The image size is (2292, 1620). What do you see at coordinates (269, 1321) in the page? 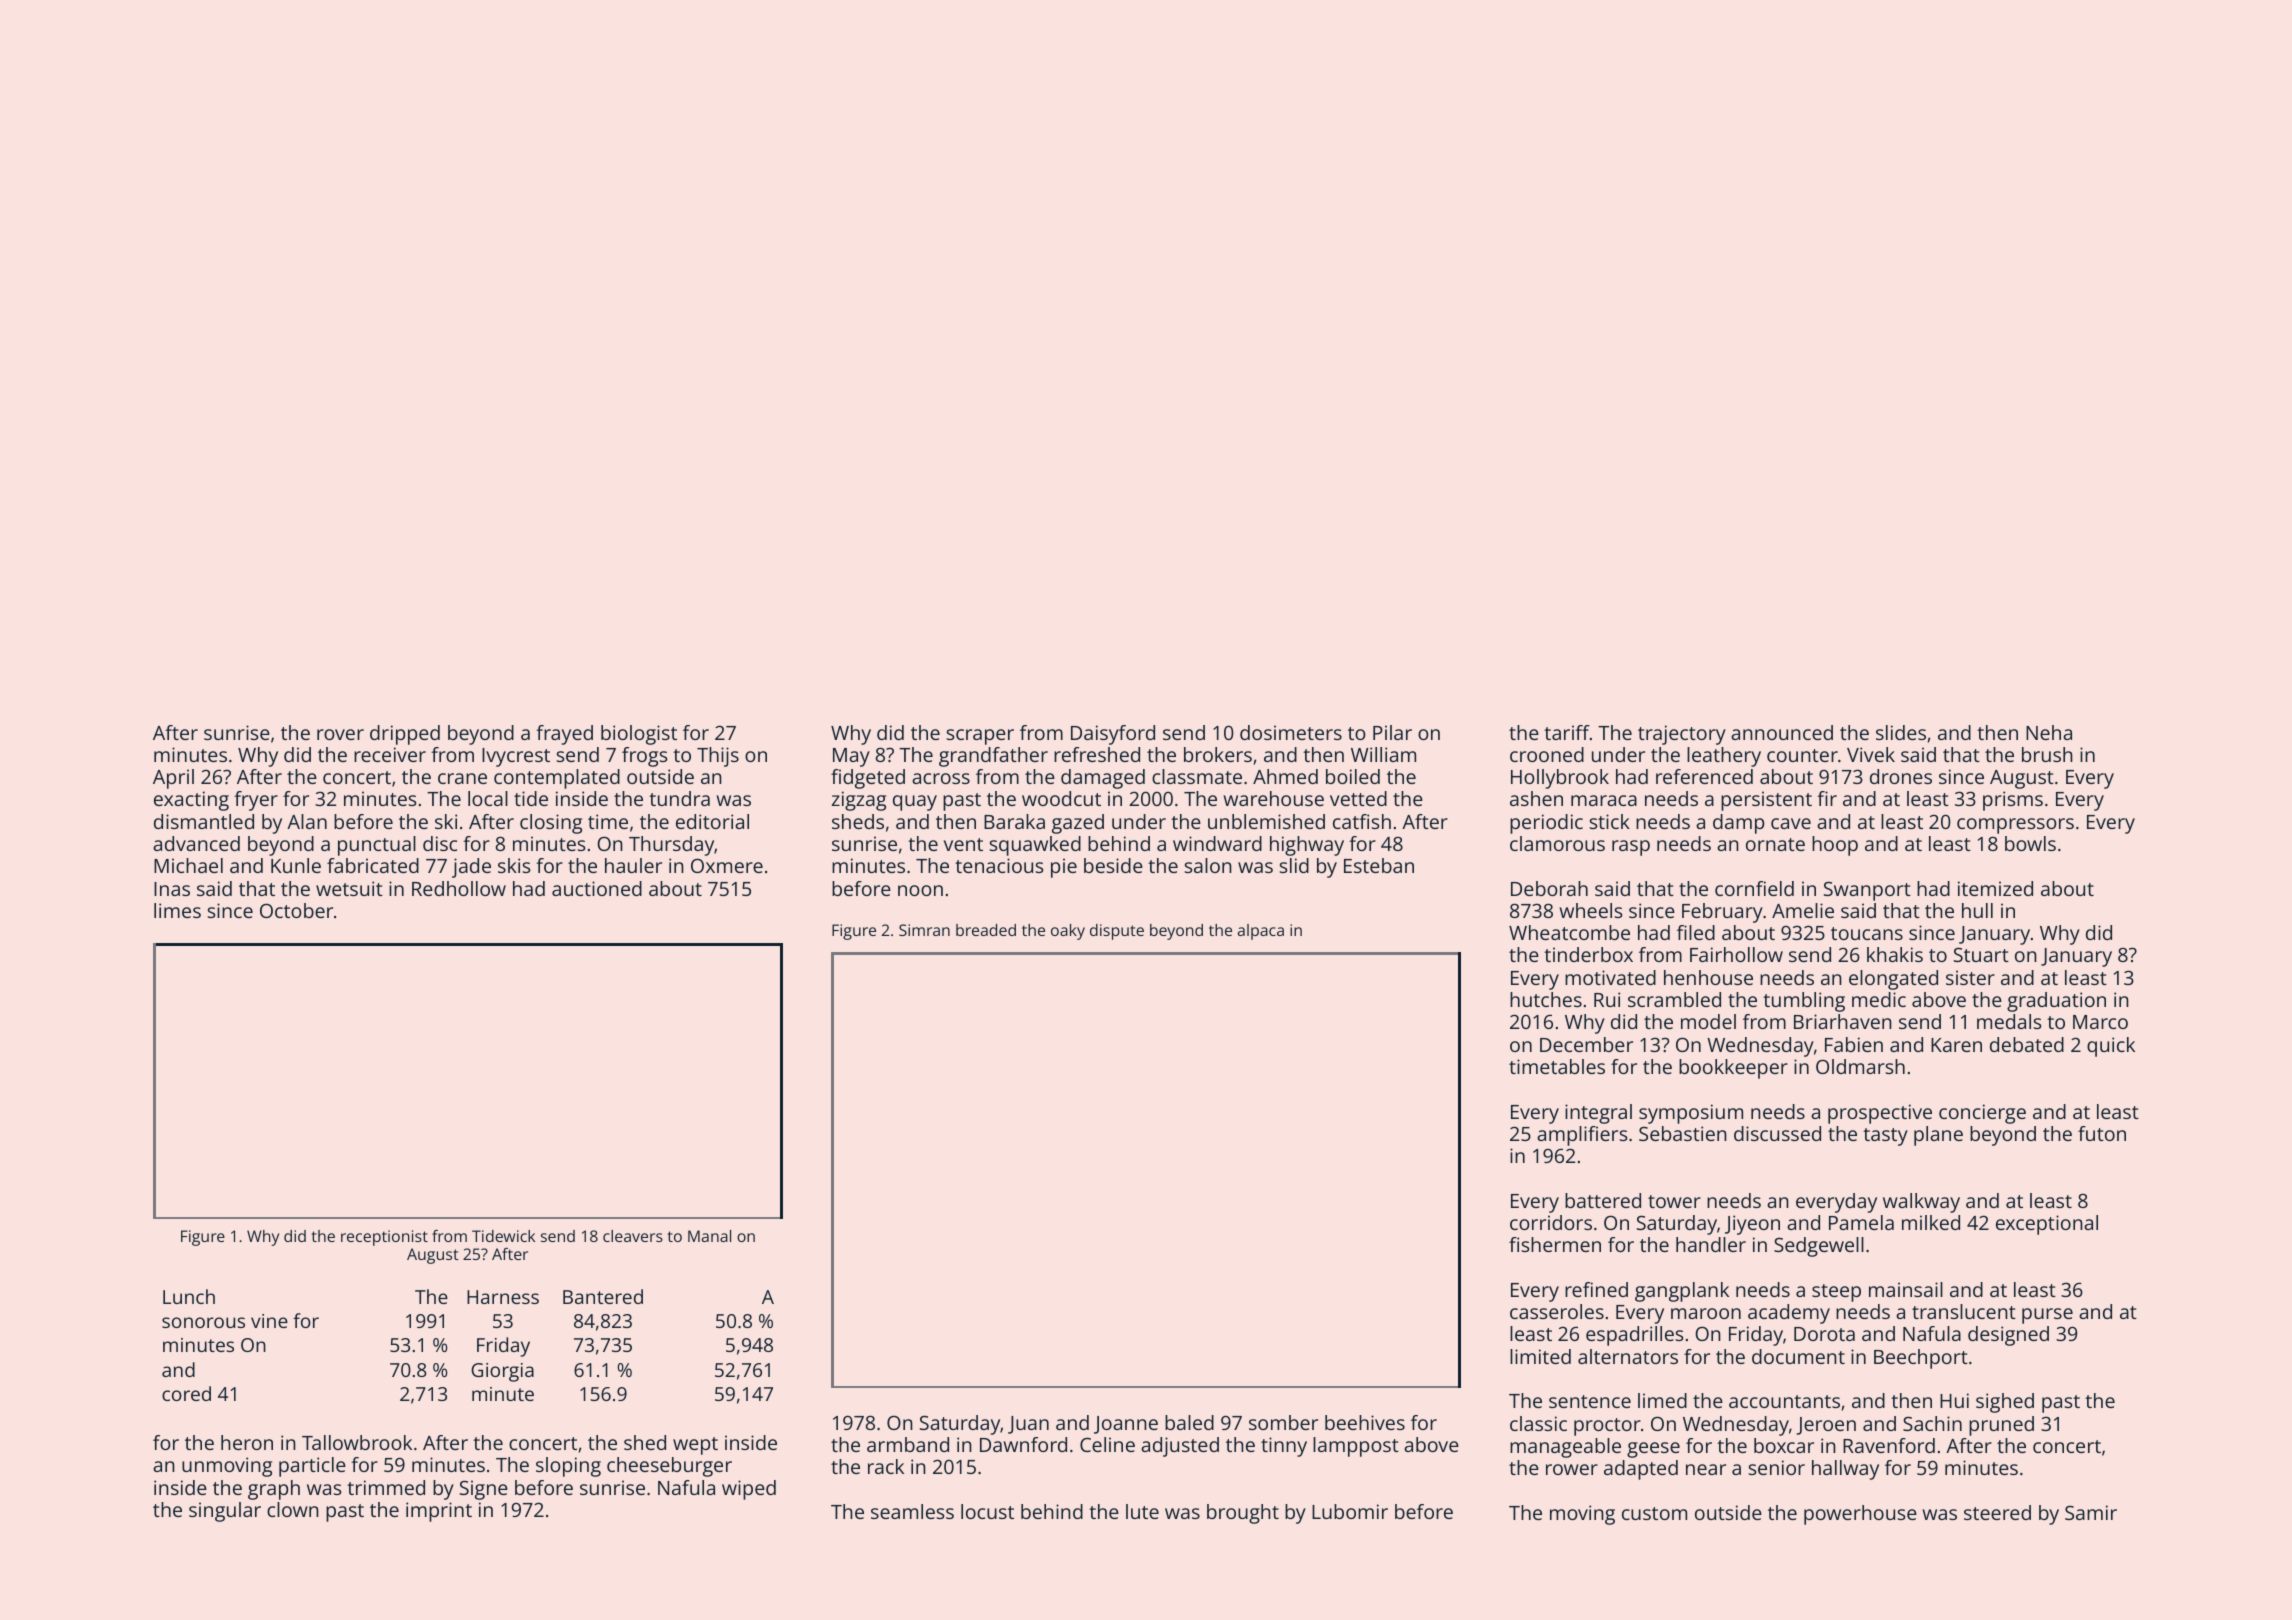
I see `vine` at bounding box center [269, 1321].
